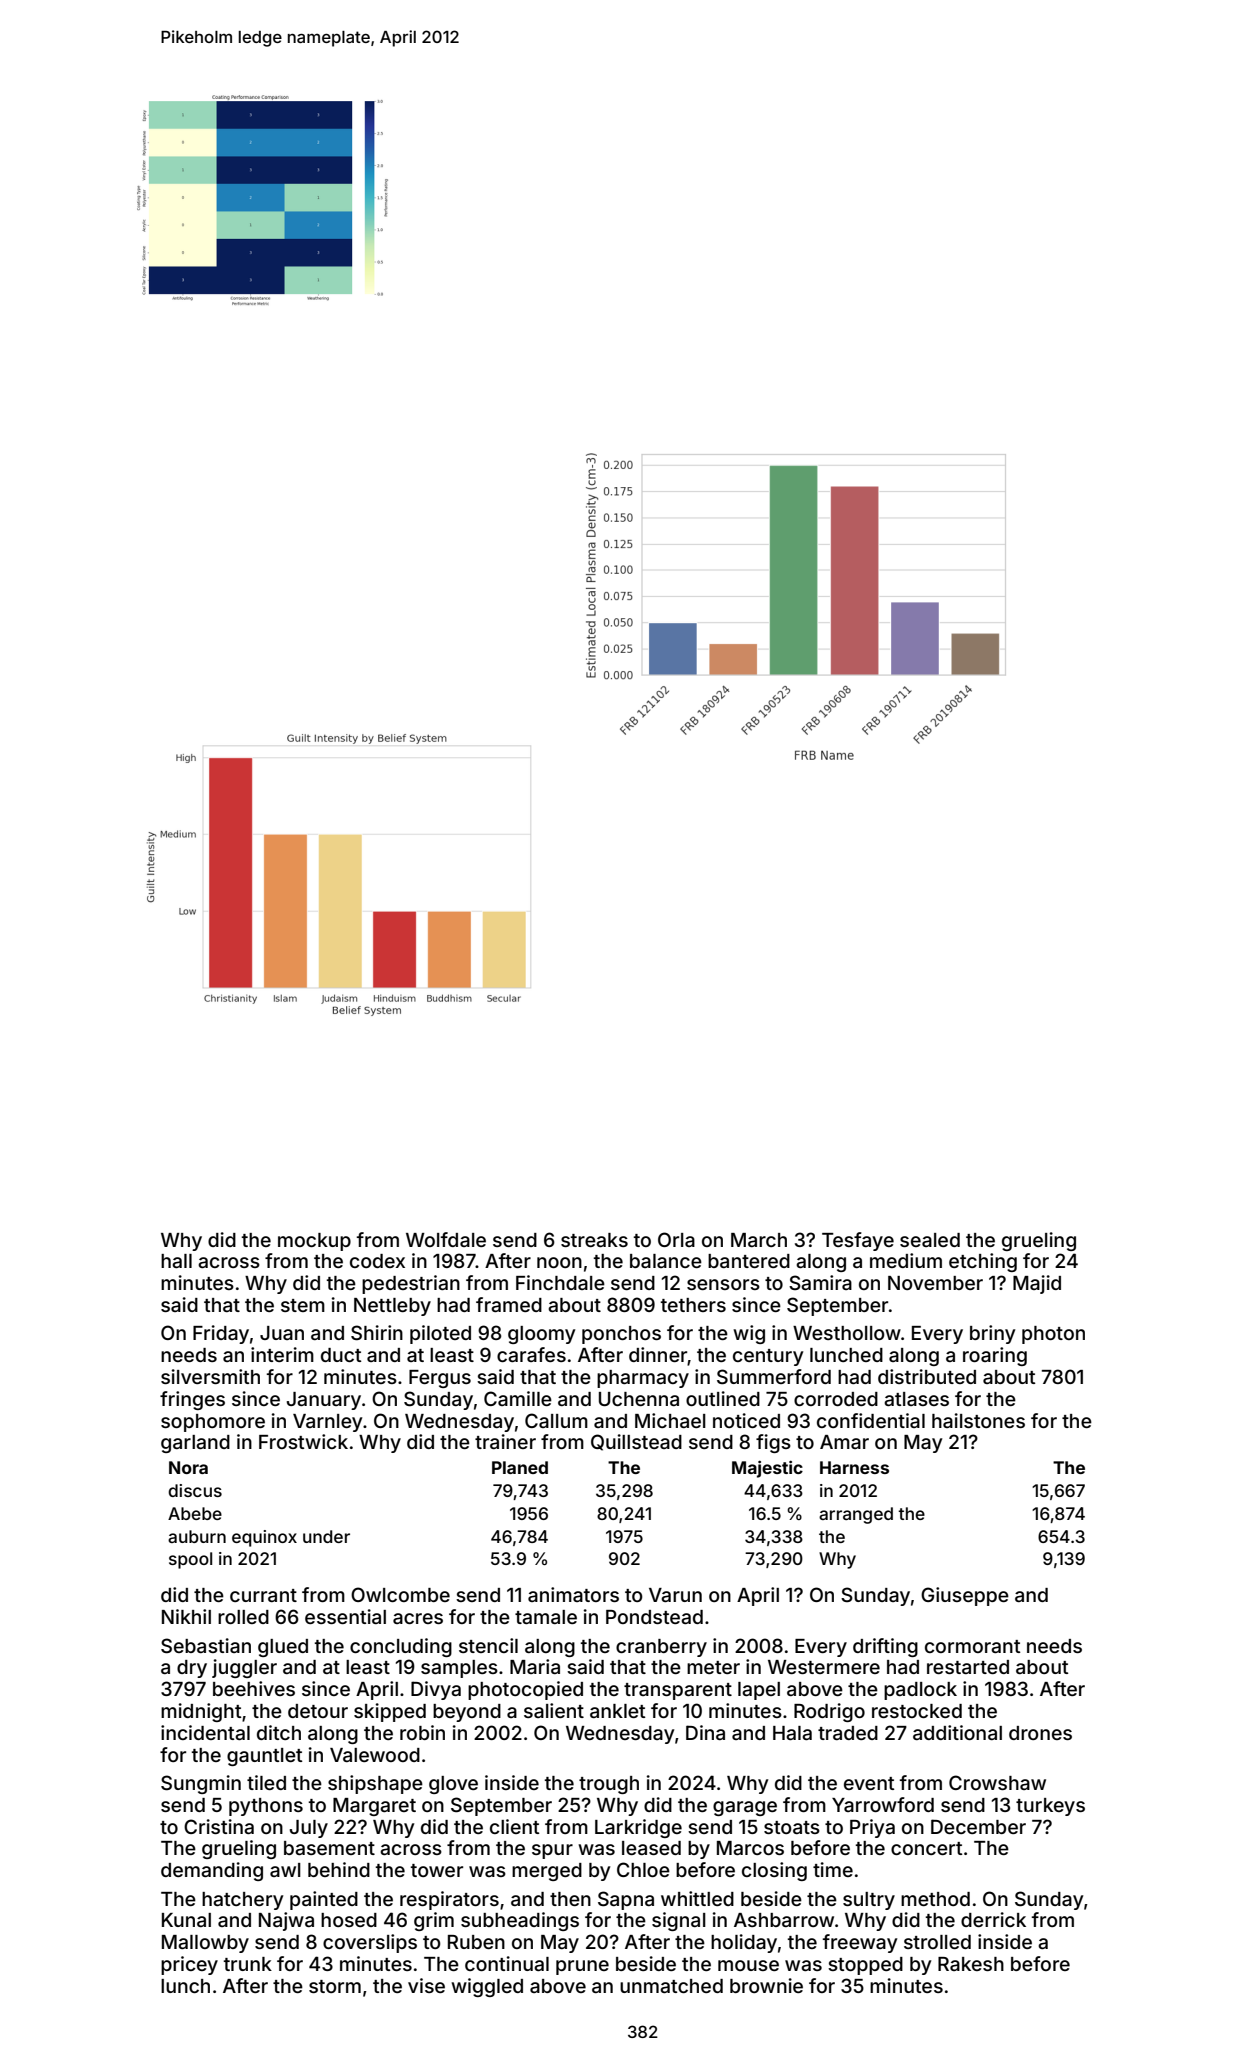  Describe the element at coordinates (514, 1826) in the screenshot. I see `client` at that location.
